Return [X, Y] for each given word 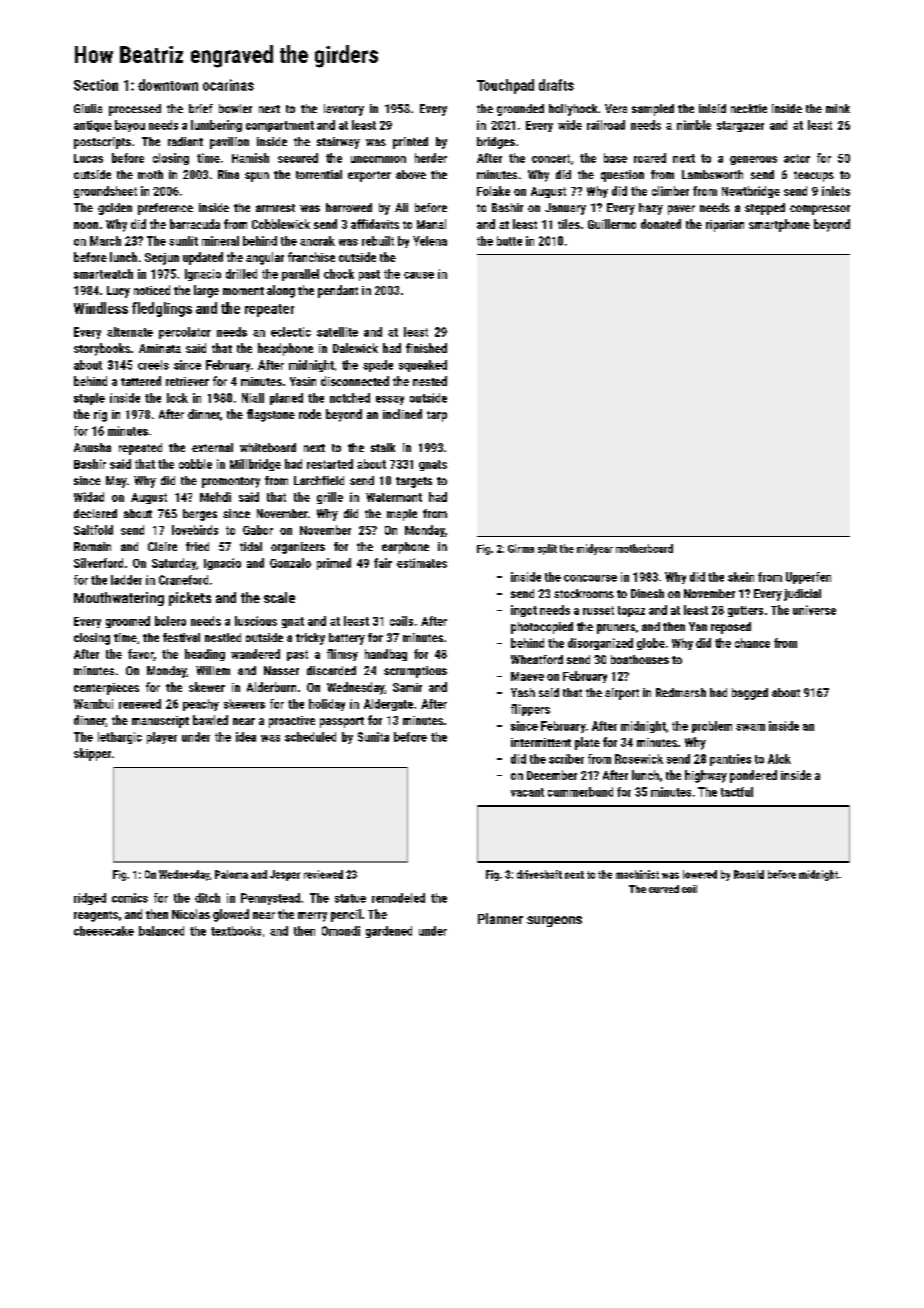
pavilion [229, 143]
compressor [820, 210]
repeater [269, 310]
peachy [201, 705]
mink [838, 108]
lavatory [344, 110]
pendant [338, 291]
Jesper [285, 875]
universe [814, 610]
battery [347, 639]
